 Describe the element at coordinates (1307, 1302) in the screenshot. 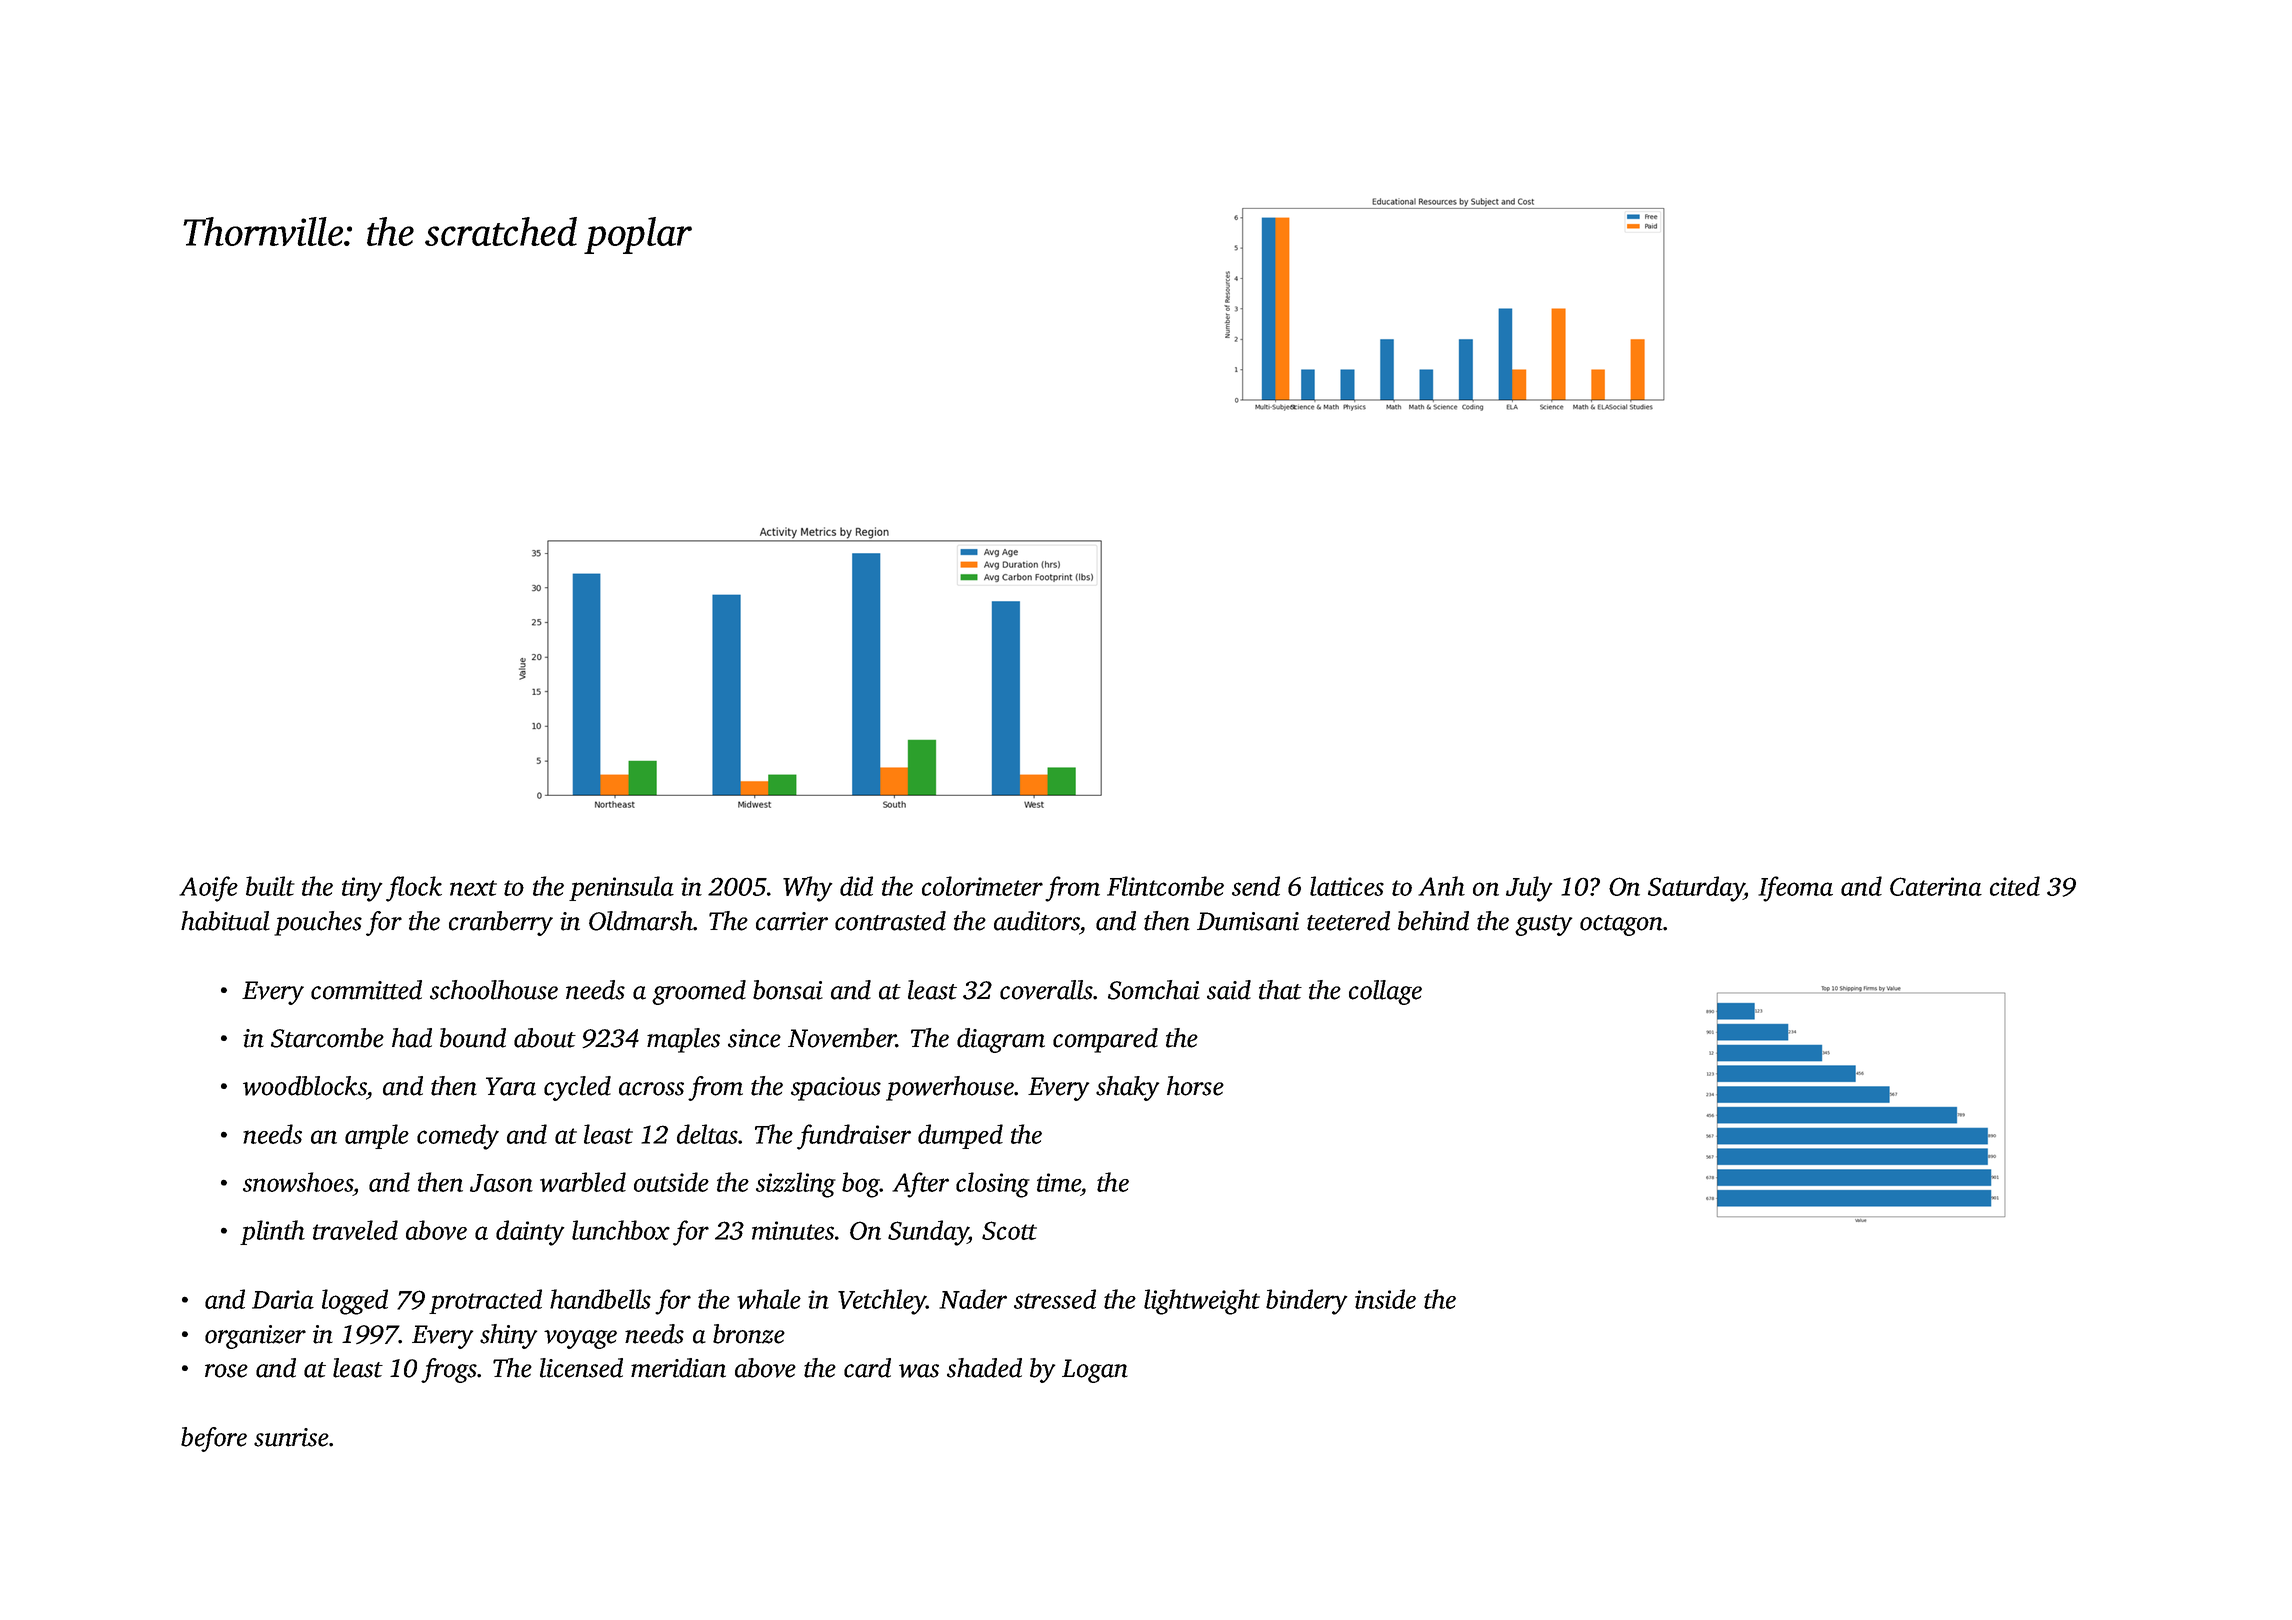

I see `bindery` at that location.
